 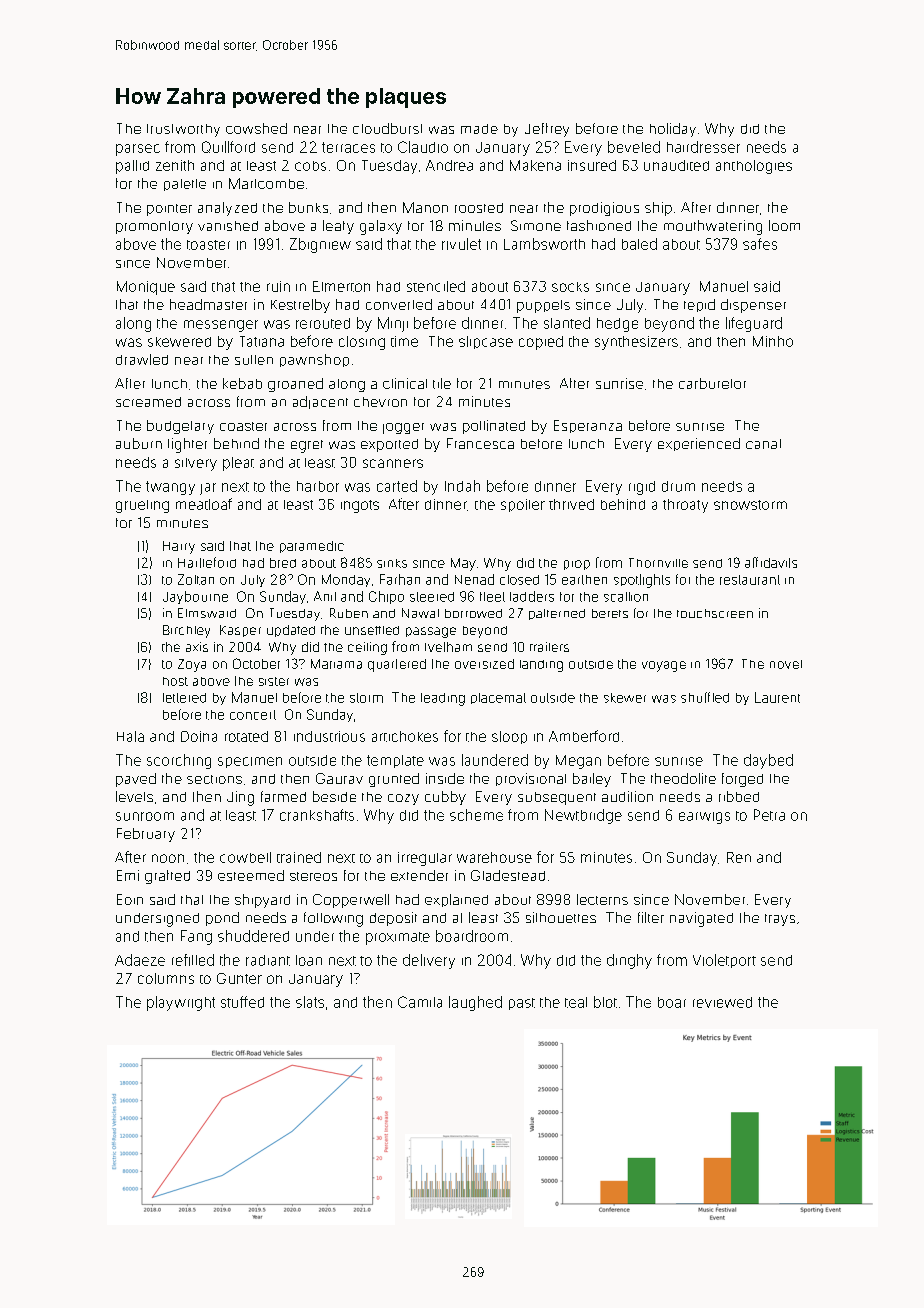 I want to click on provisional, so click(x=531, y=779).
